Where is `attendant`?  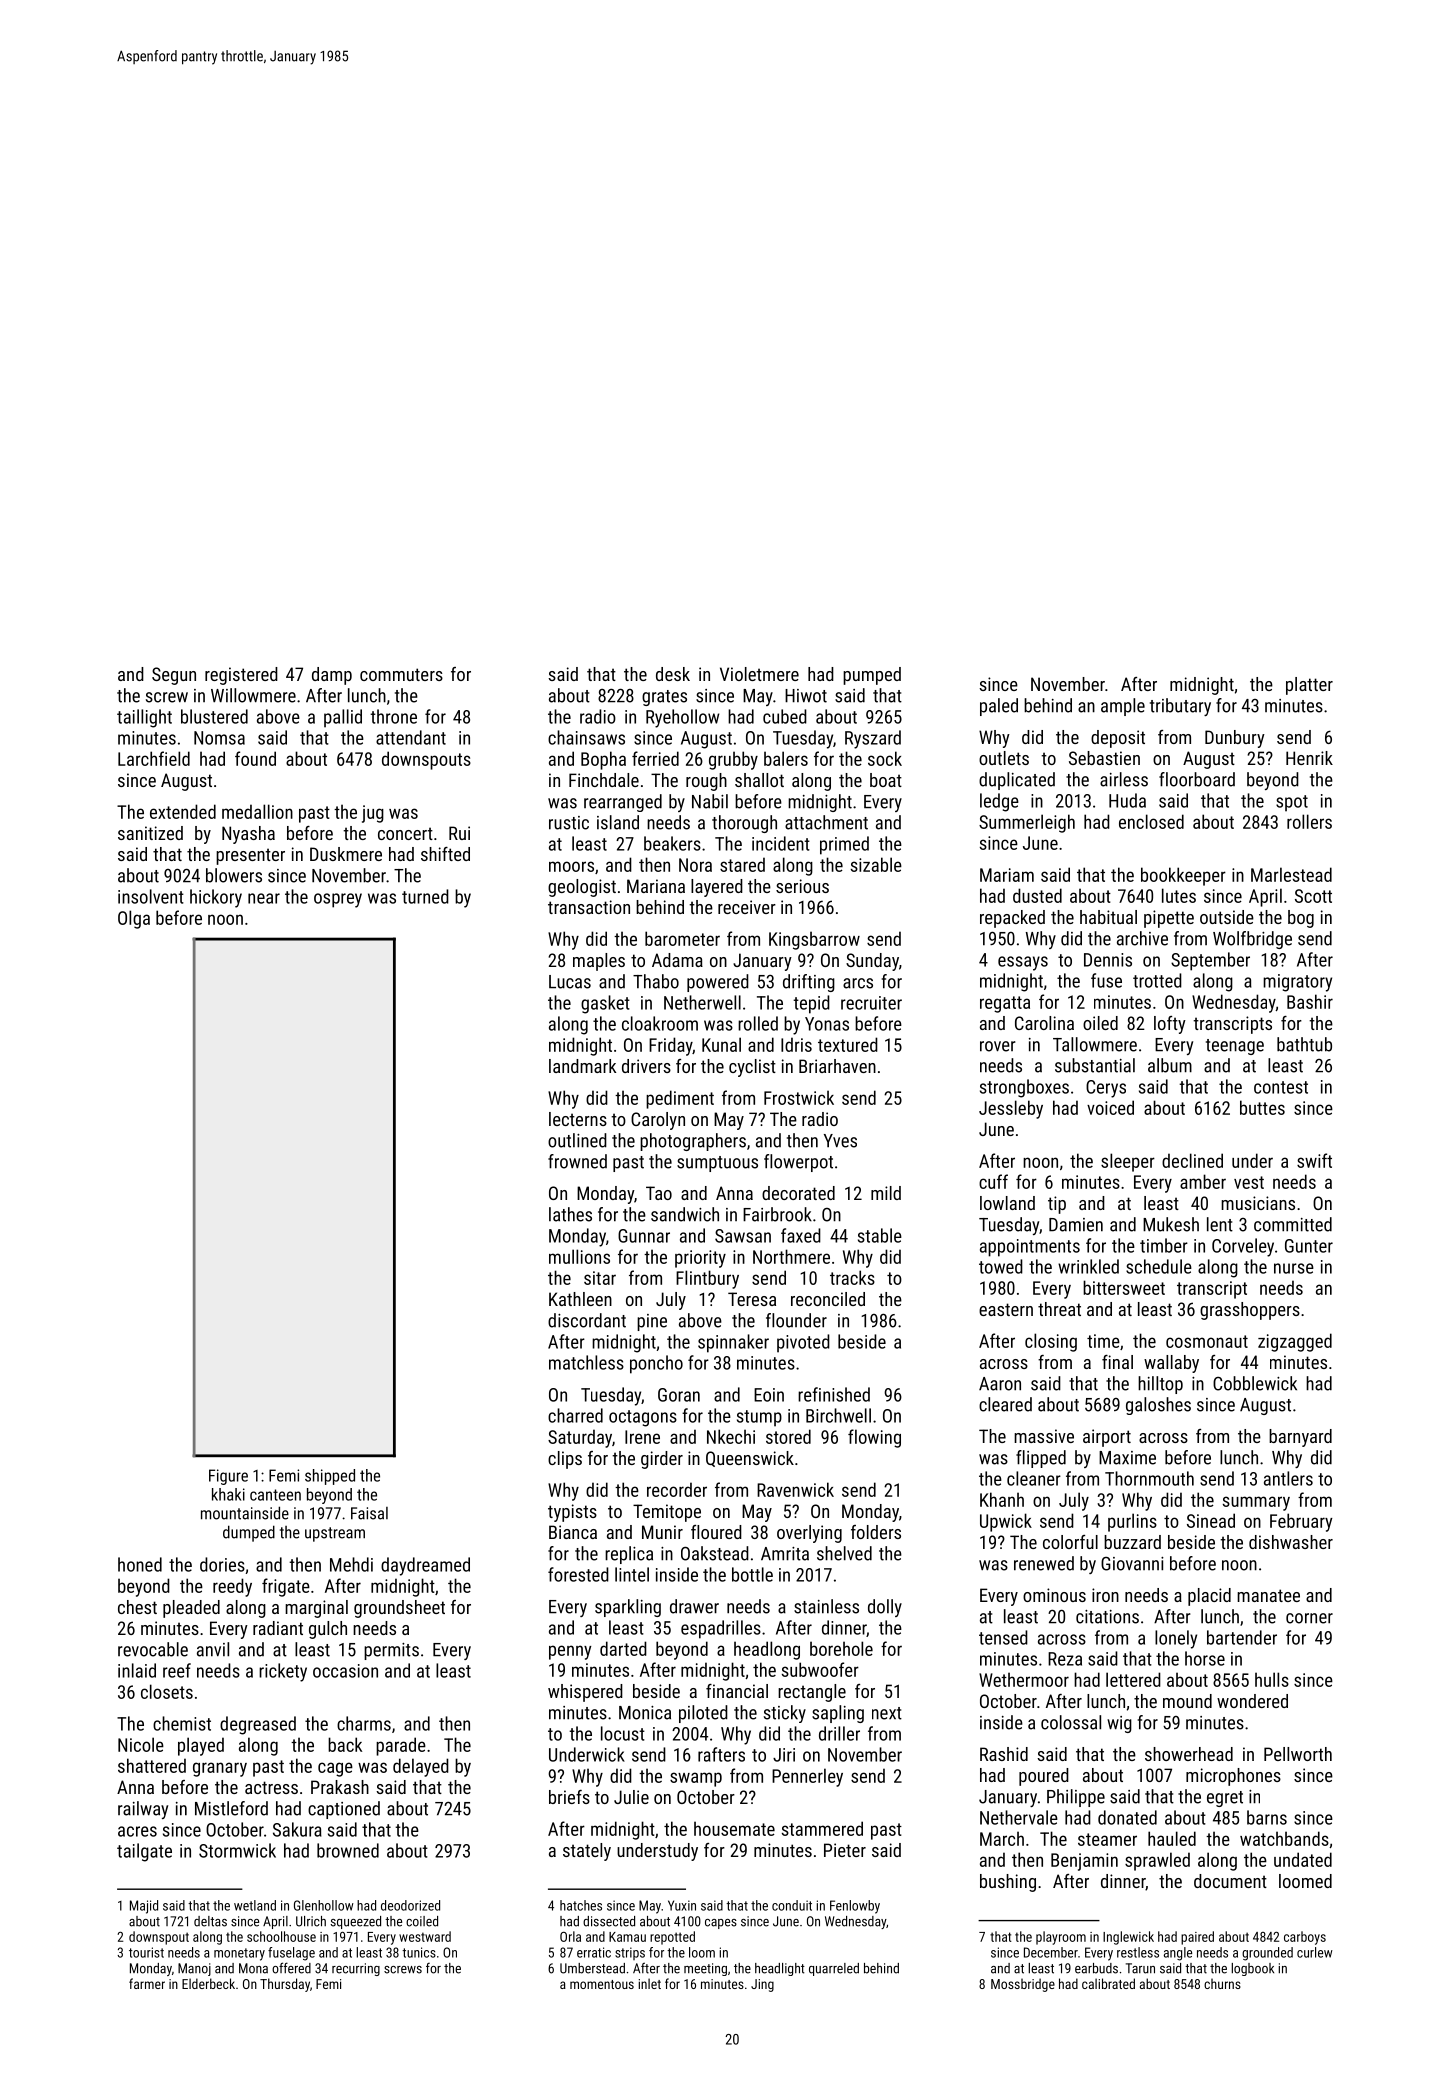 attendant is located at coordinates (411, 737).
